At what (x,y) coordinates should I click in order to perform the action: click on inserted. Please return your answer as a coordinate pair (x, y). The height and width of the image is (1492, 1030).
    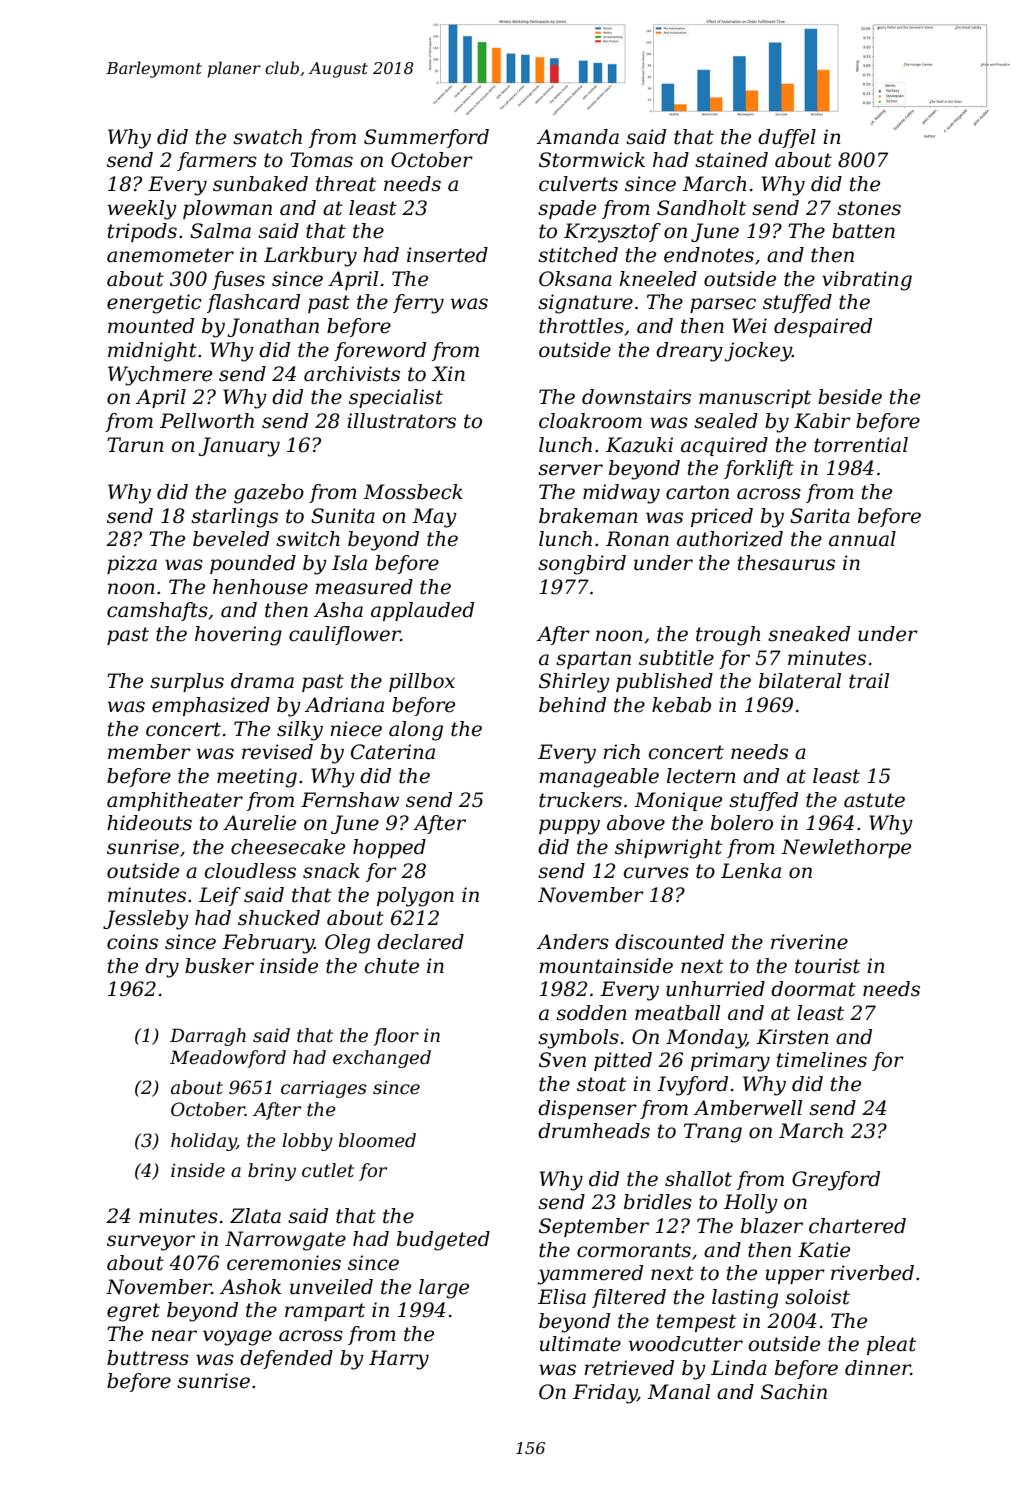
    Looking at the image, I should click on (447, 255).
